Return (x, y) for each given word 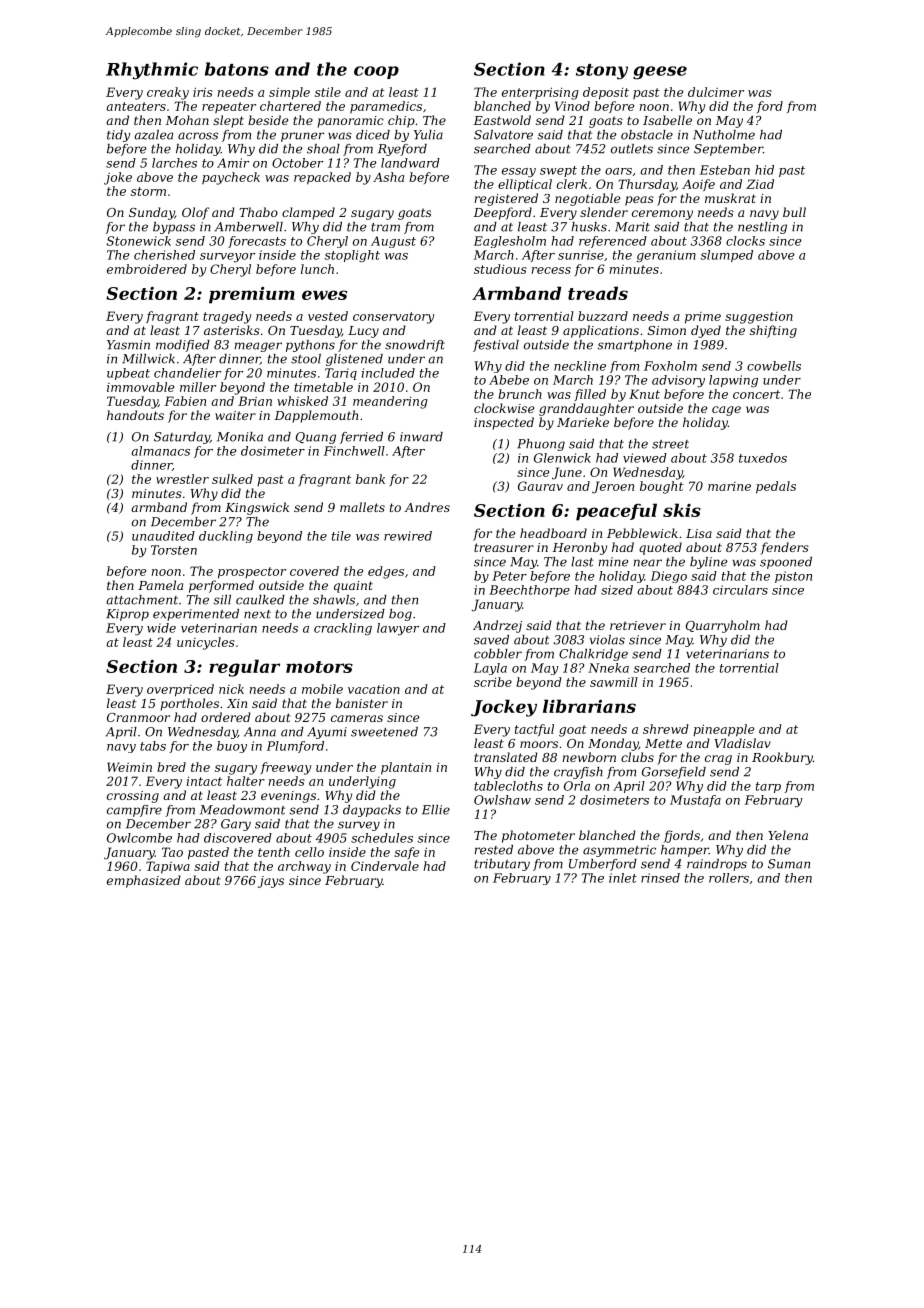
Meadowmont (242, 810)
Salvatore (503, 135)
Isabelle (667, 120)
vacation (374, 689)
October (297, 163)
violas (607, 640)
